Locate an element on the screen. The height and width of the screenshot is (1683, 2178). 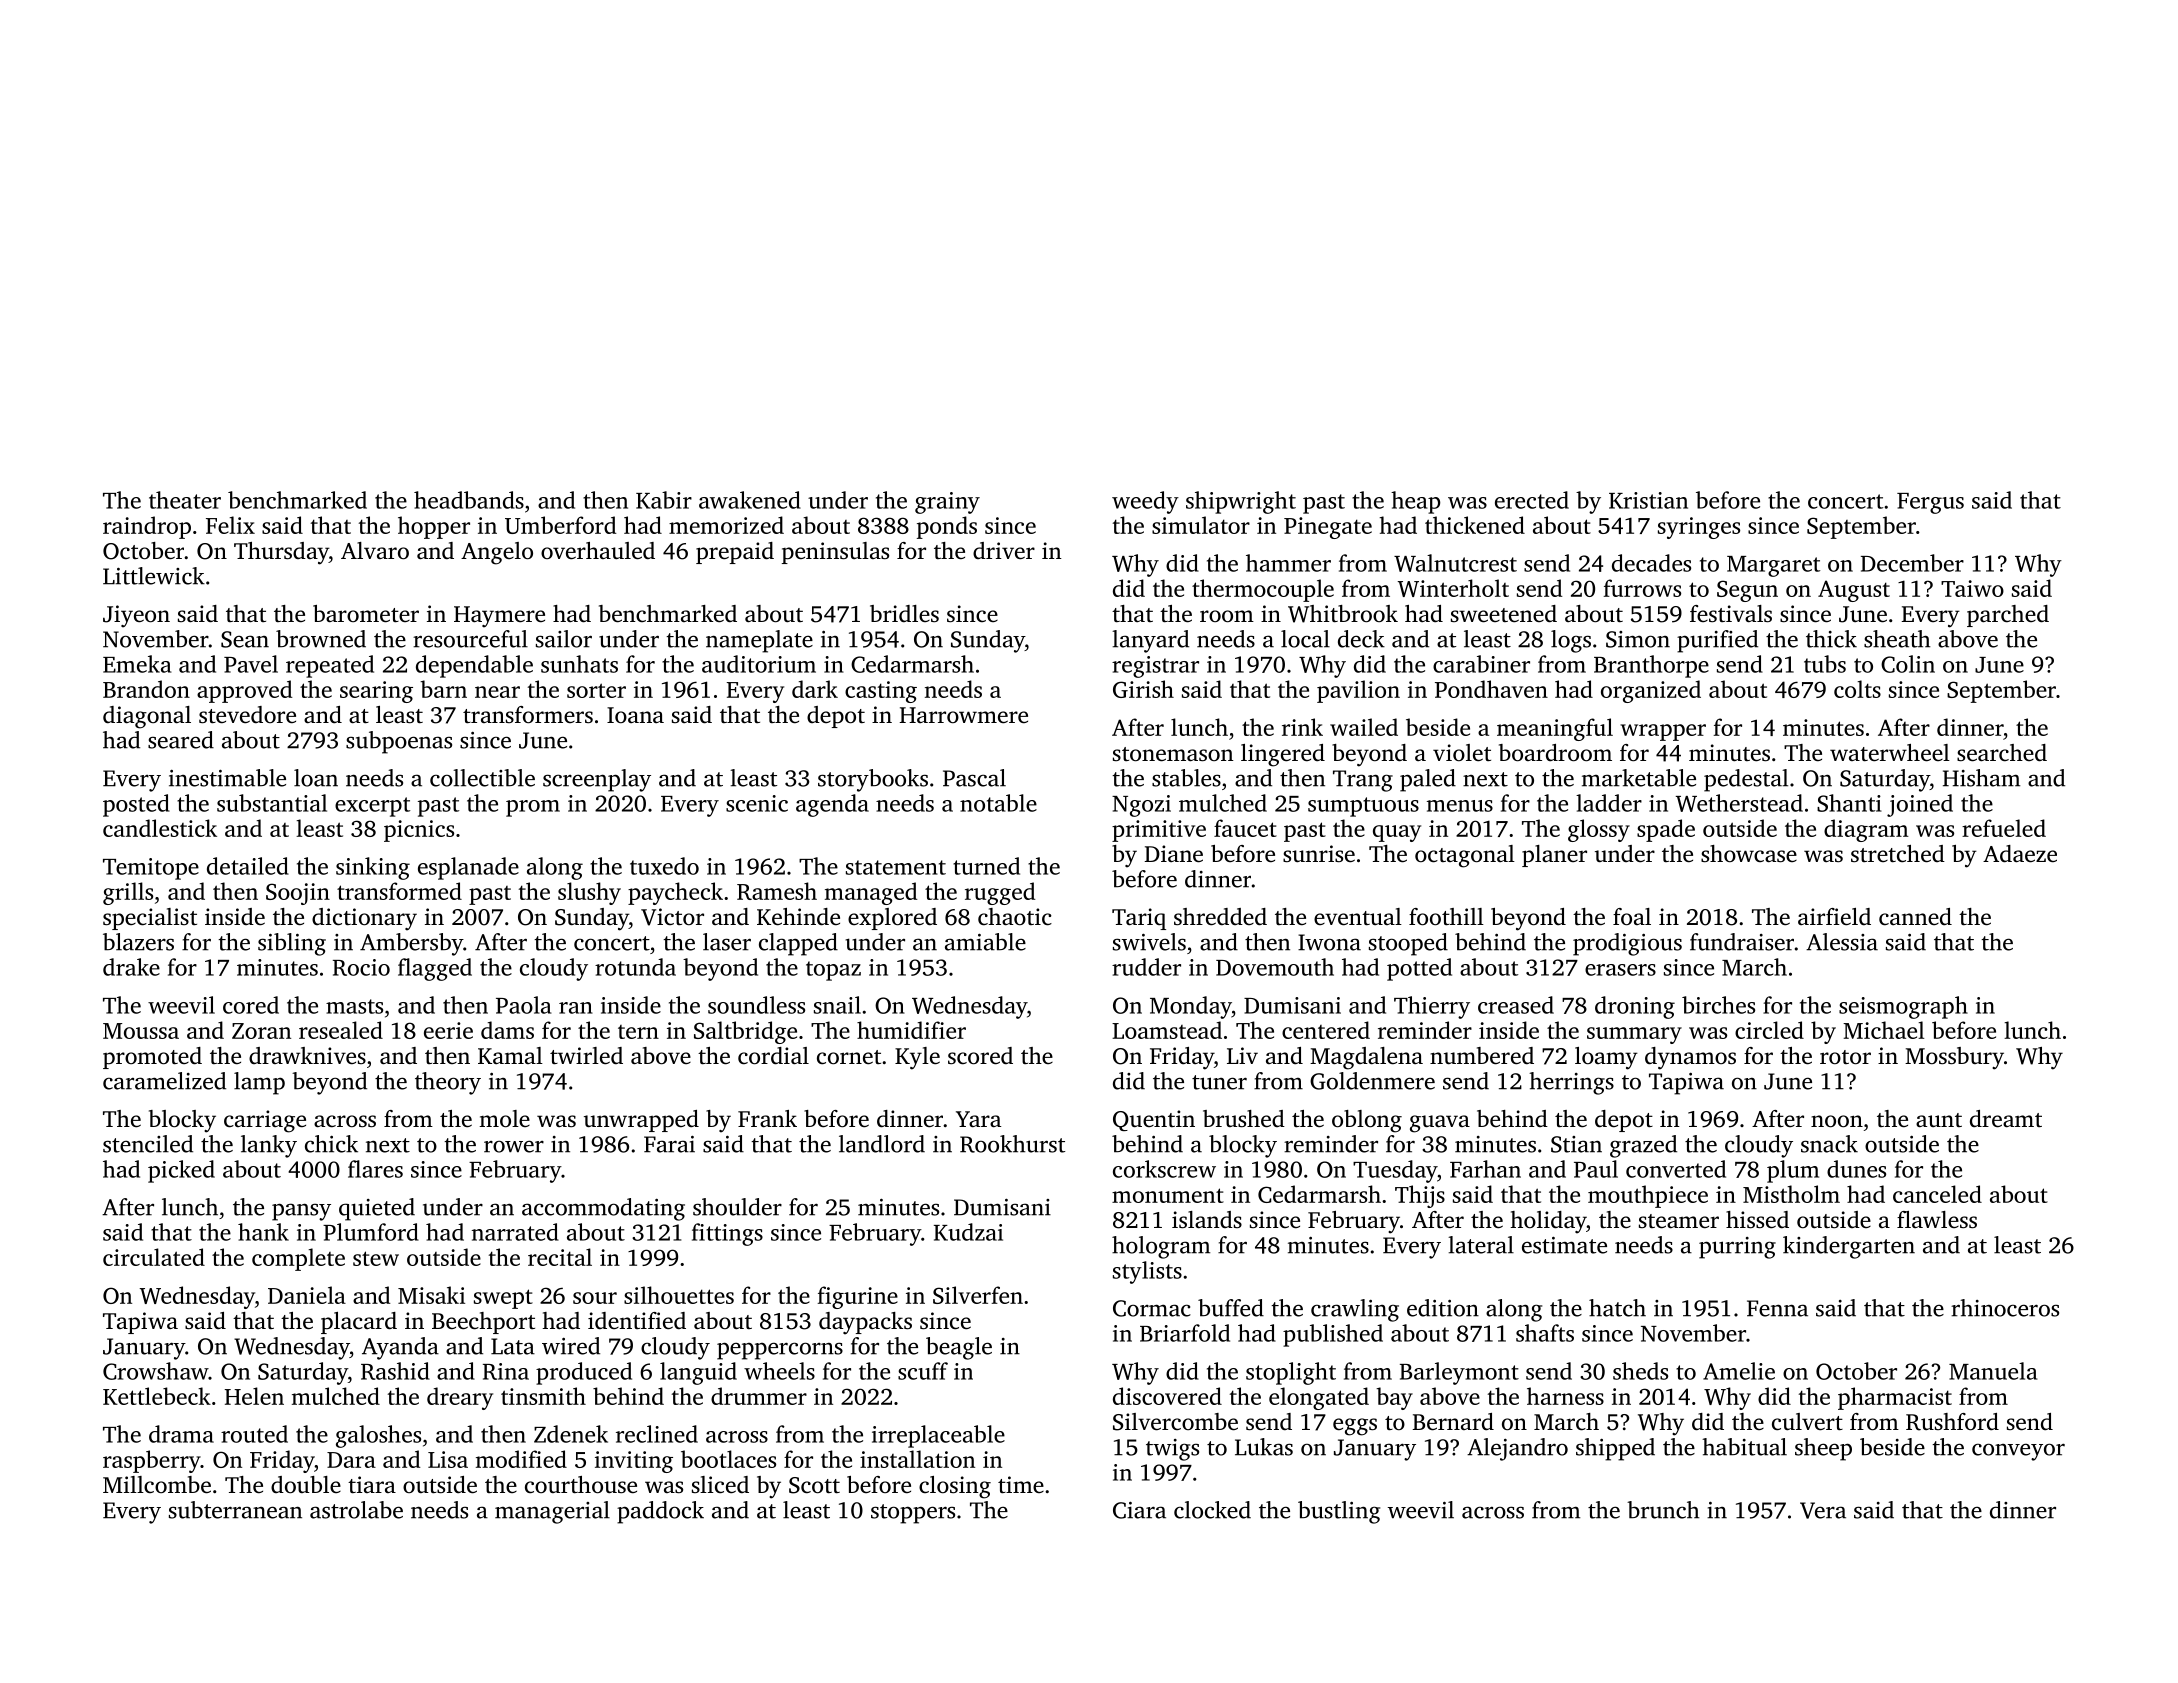
stoppers is located at coordinates (913, 1514).
